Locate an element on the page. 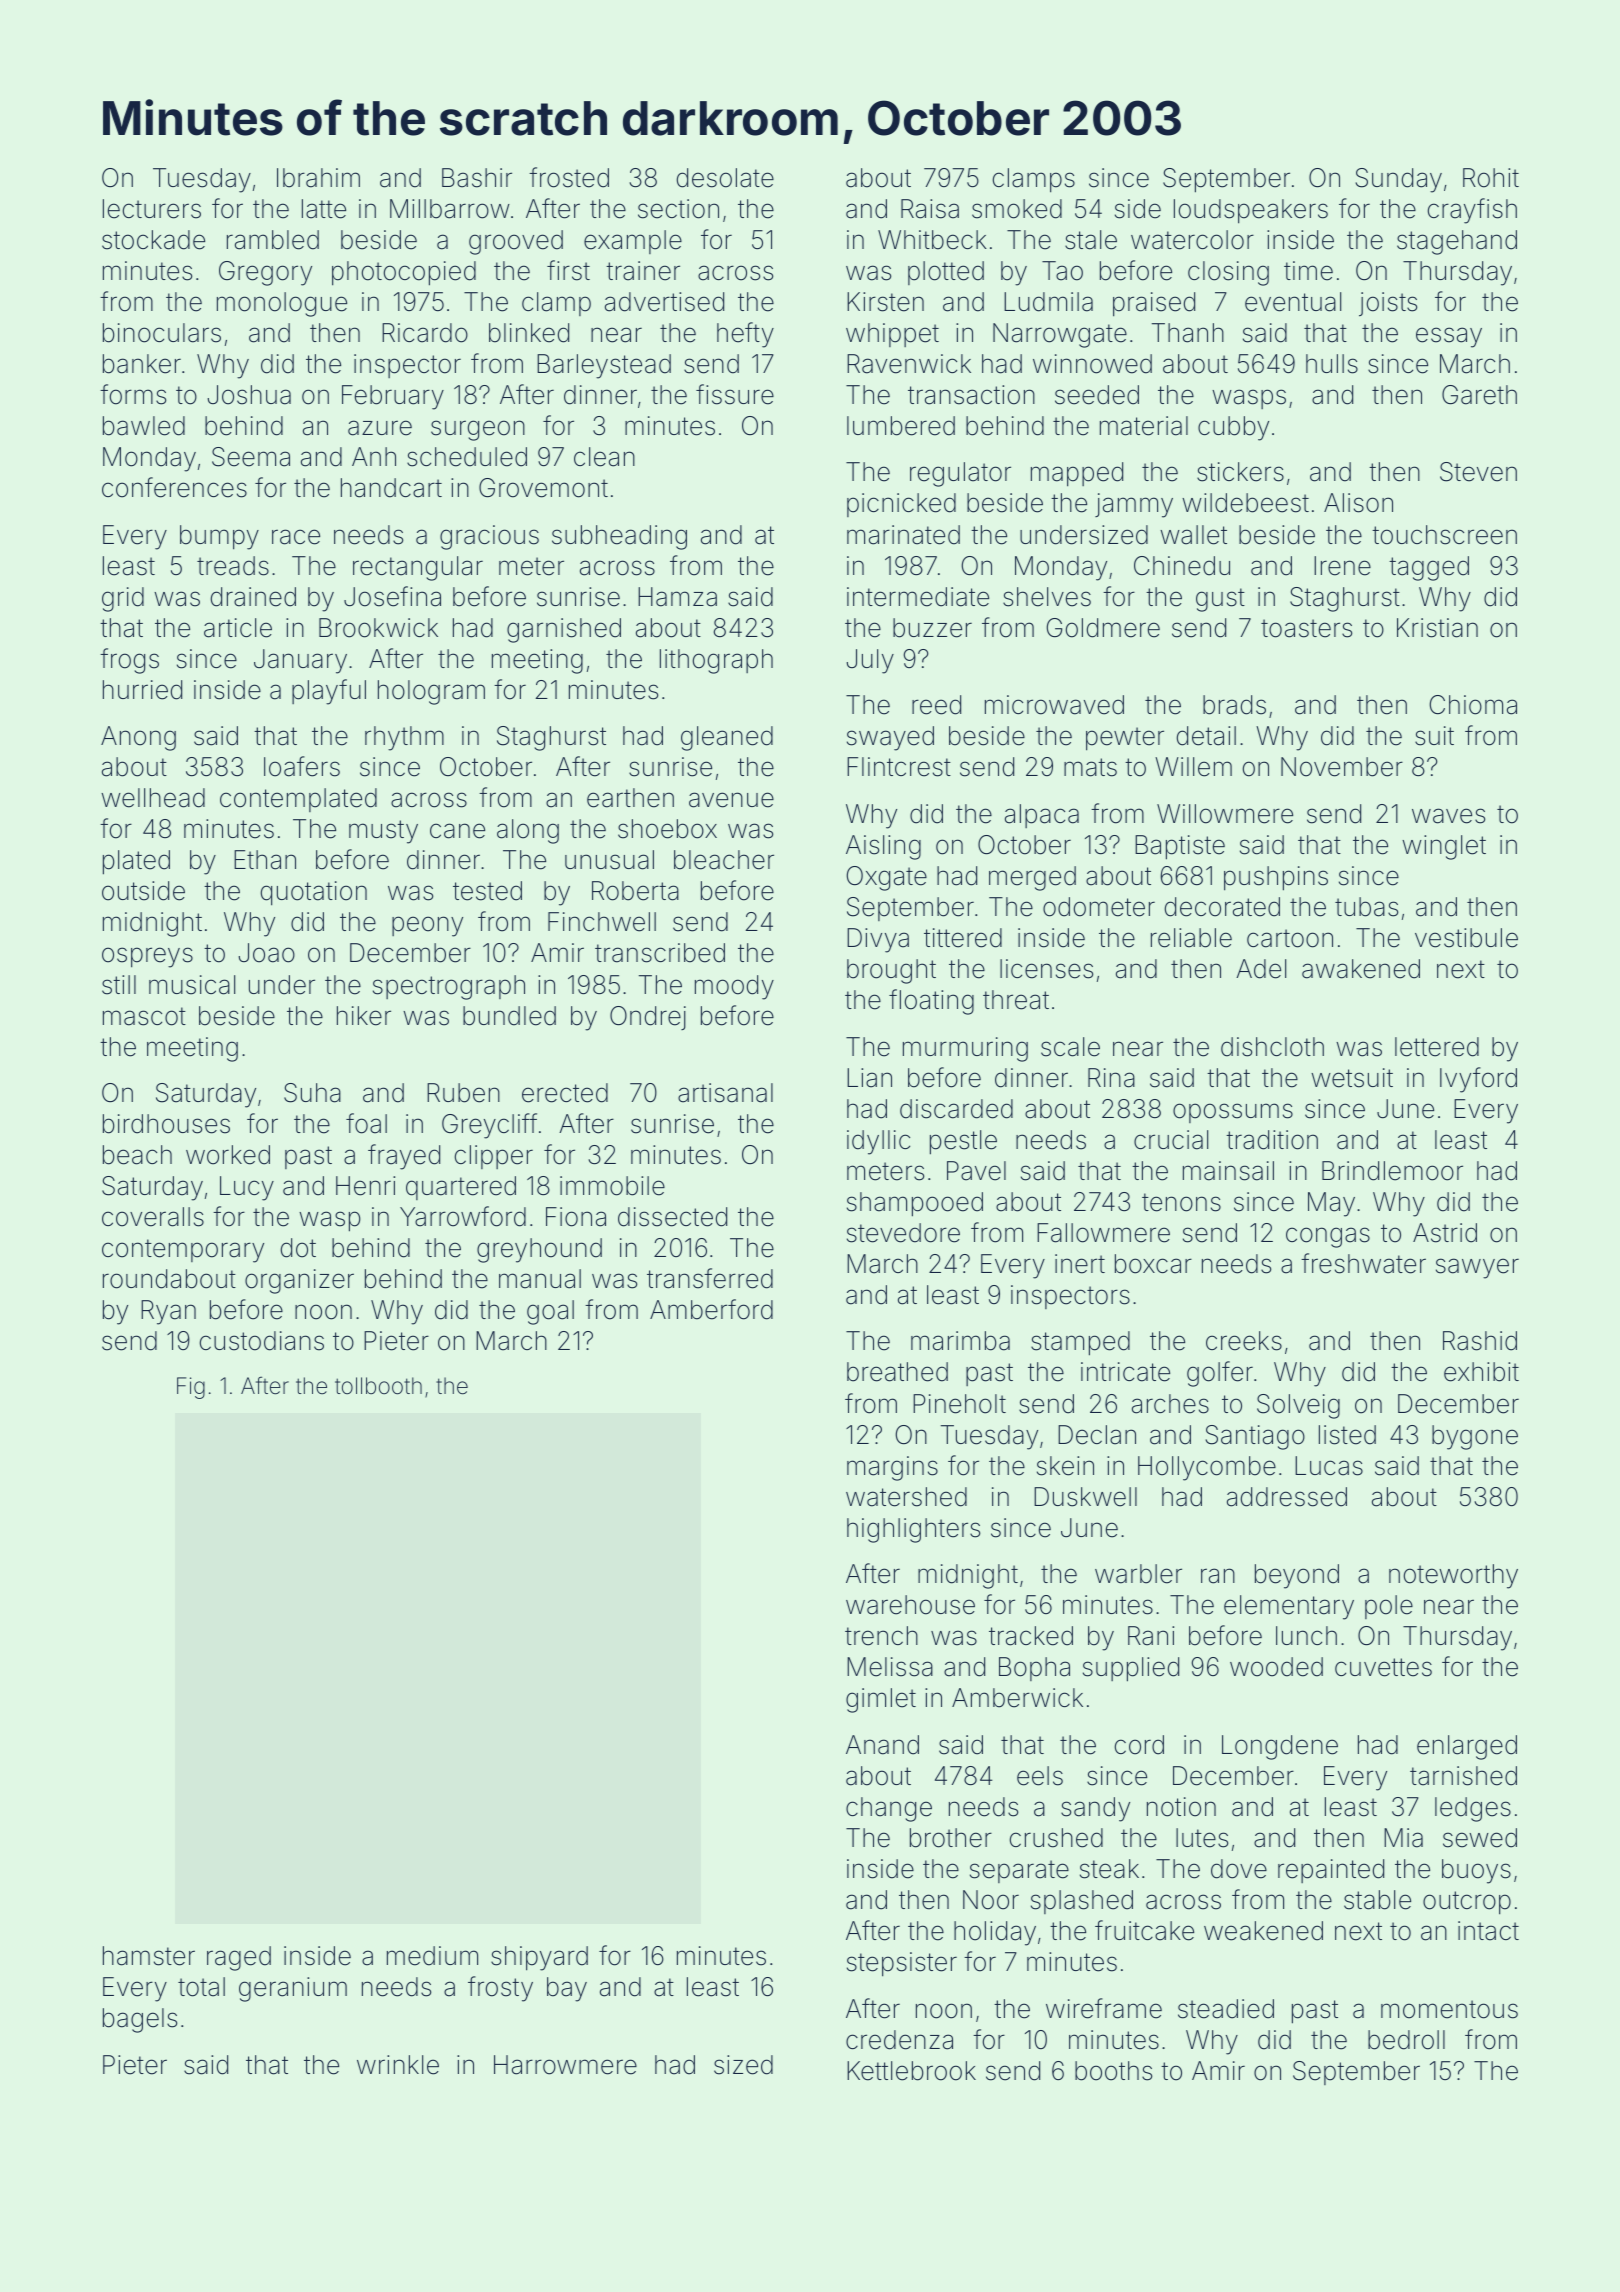 This page has width=1620, height=2292. steadied is located at coordinates (1226, 2009).
